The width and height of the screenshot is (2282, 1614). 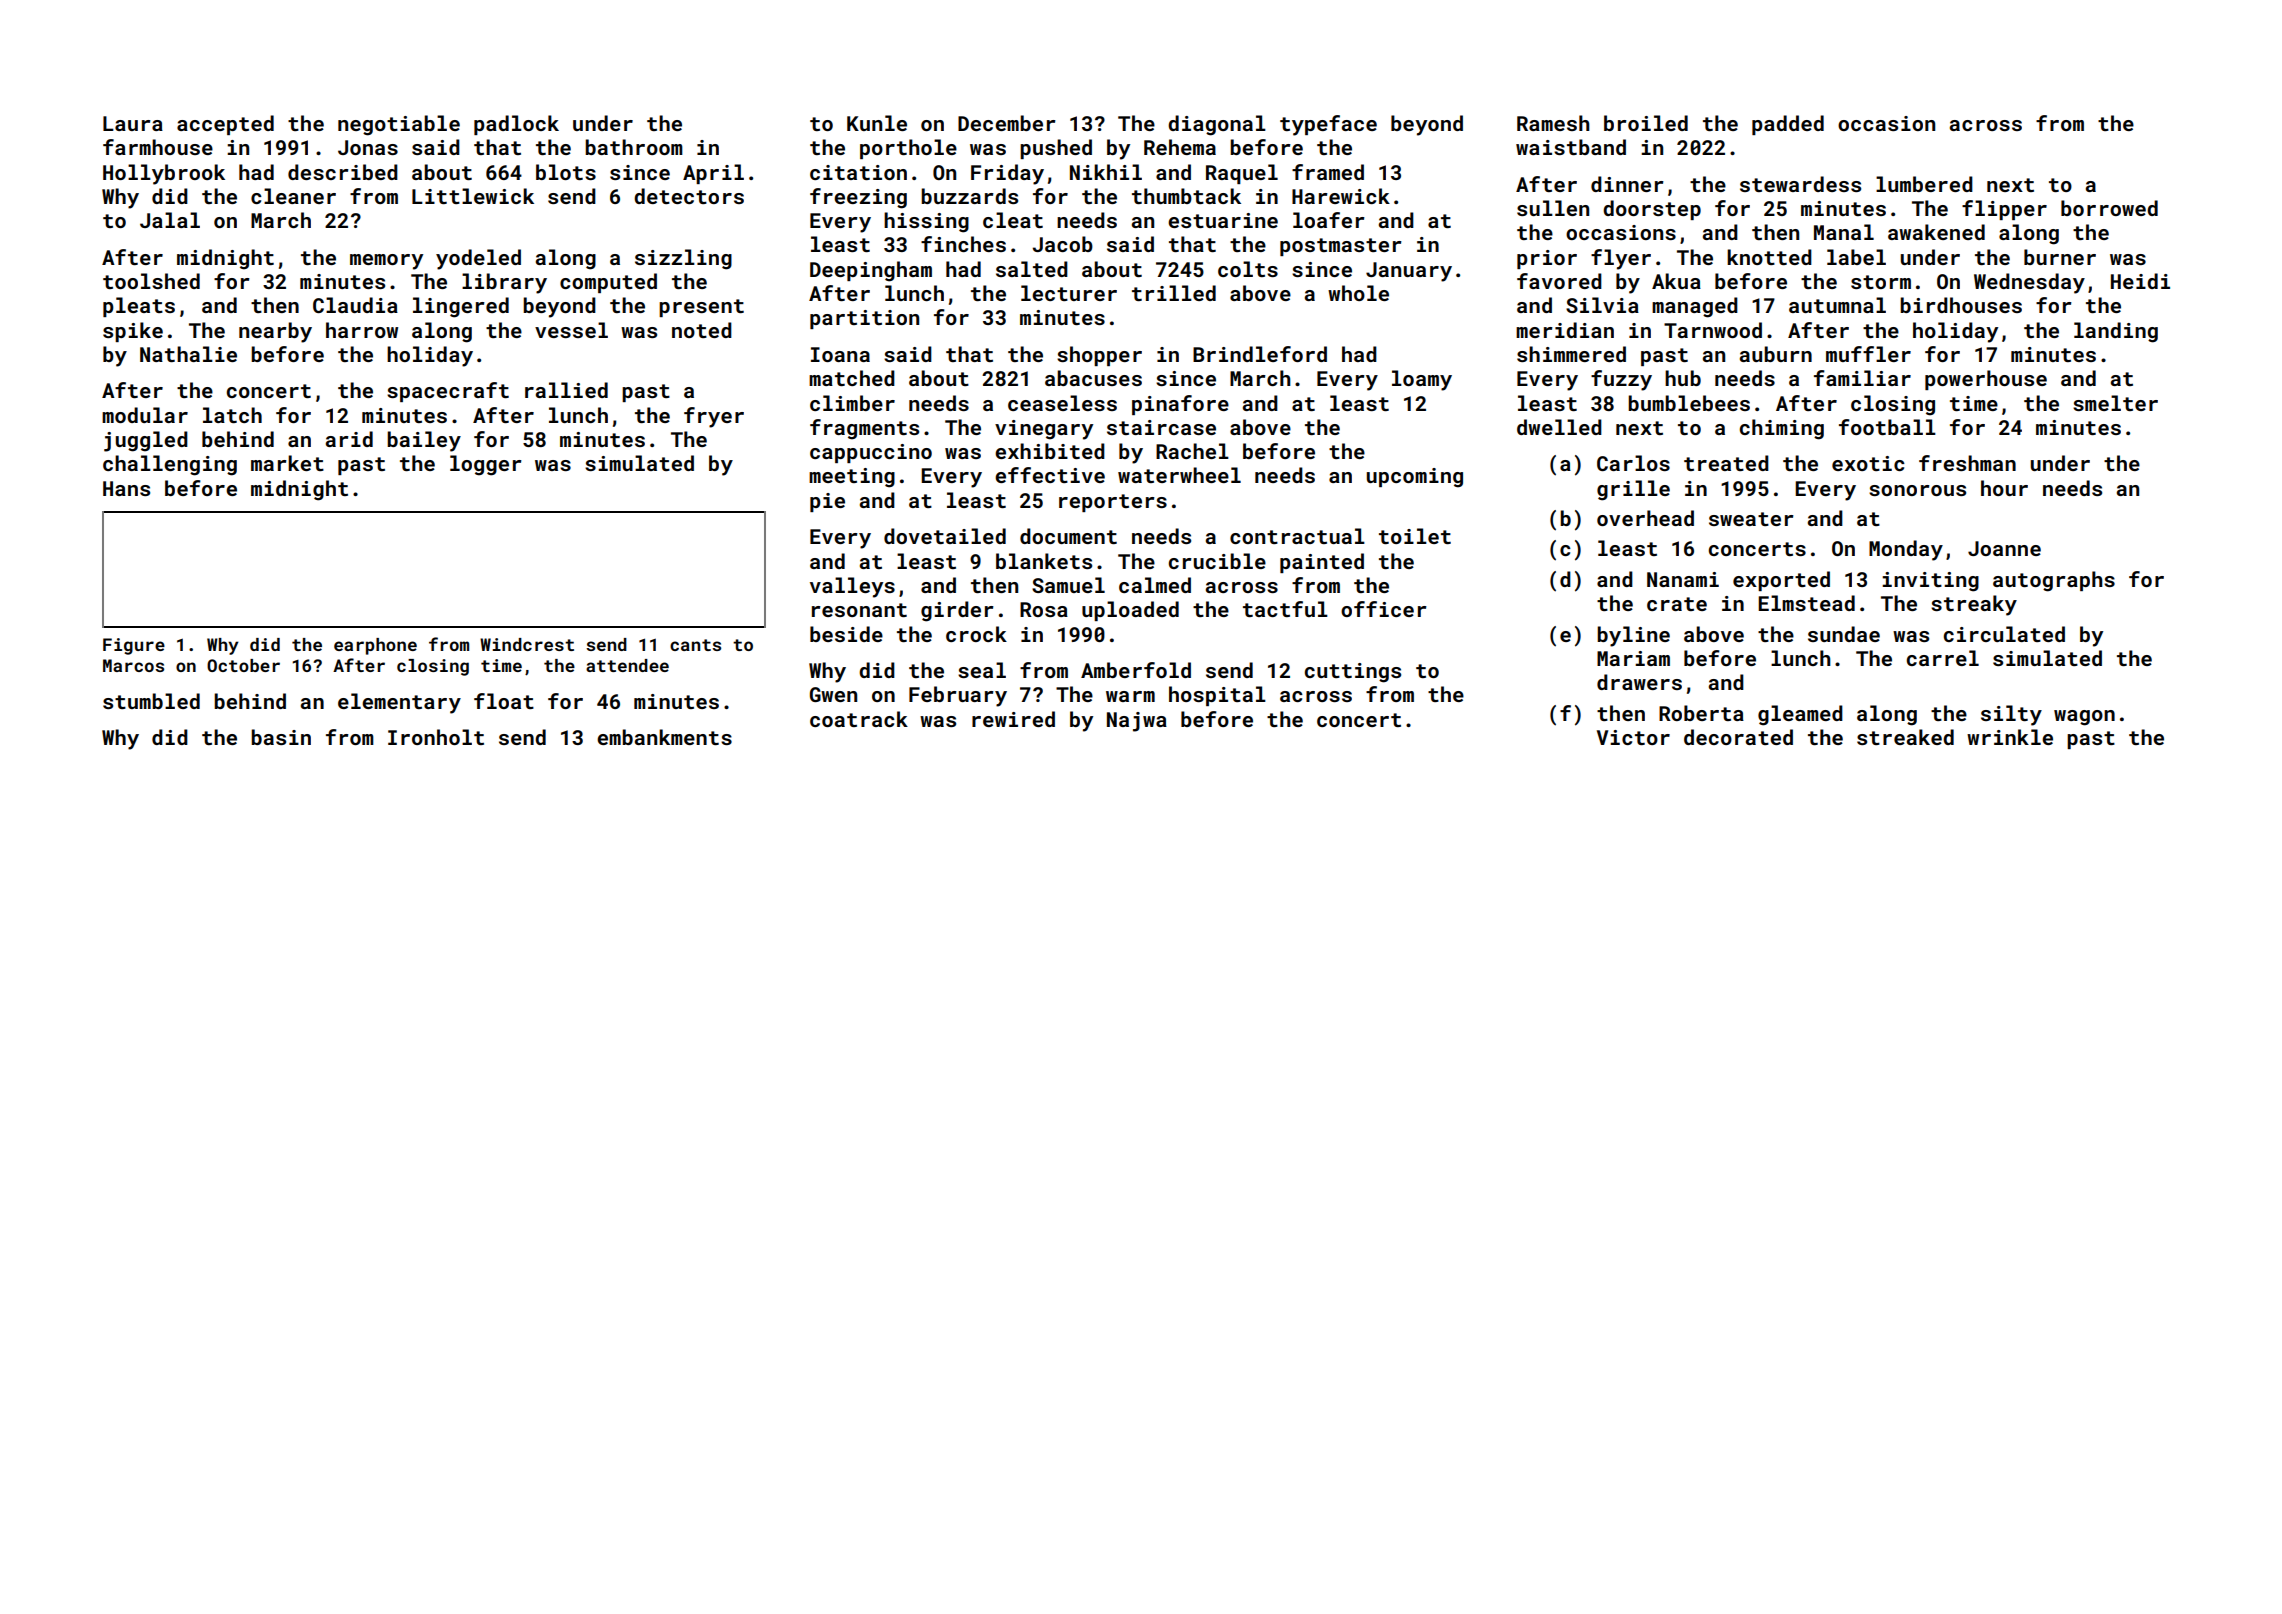 I want to click on buzzards, so click(x=969, y=196).
